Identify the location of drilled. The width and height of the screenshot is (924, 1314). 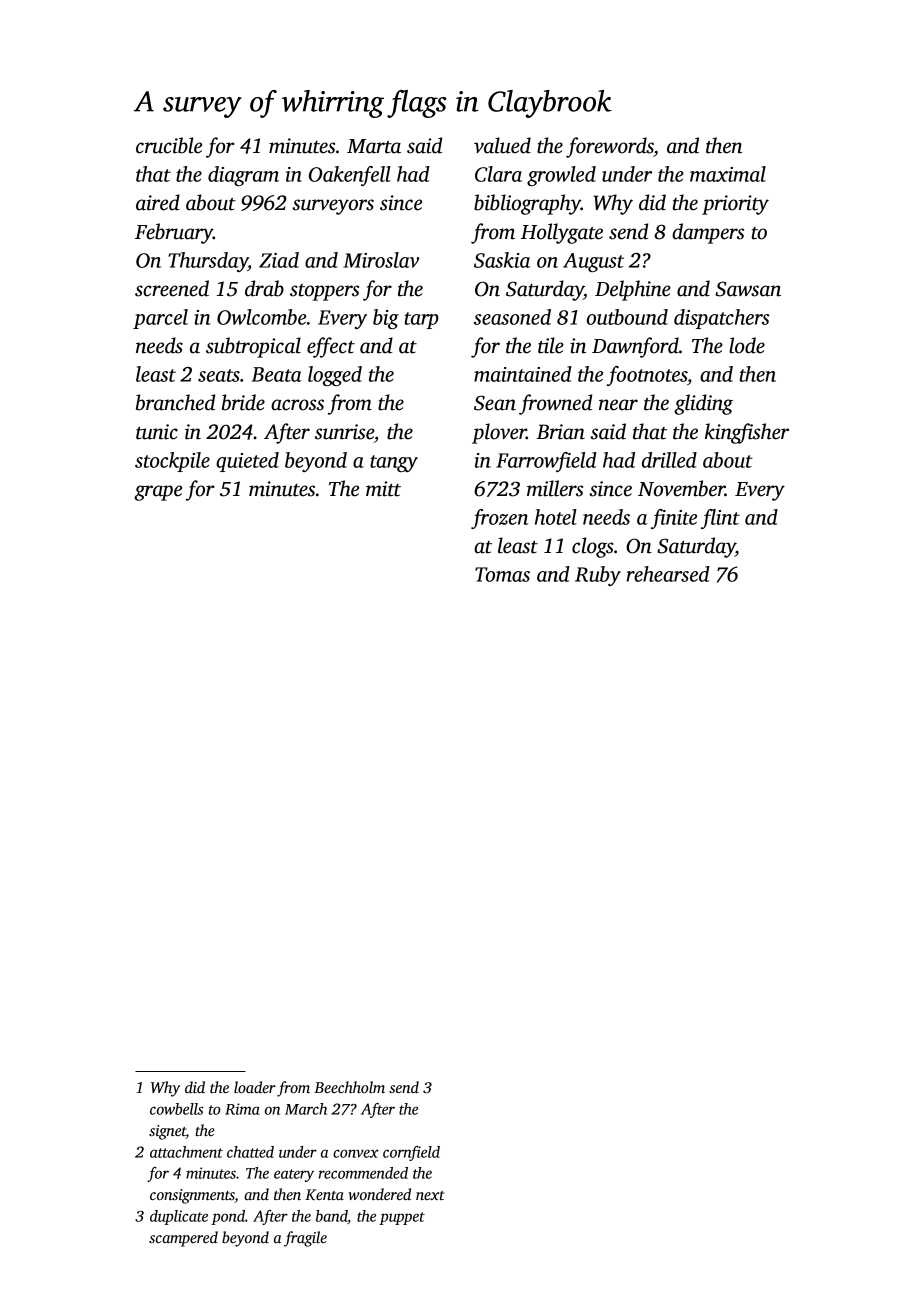
(669, 460).
